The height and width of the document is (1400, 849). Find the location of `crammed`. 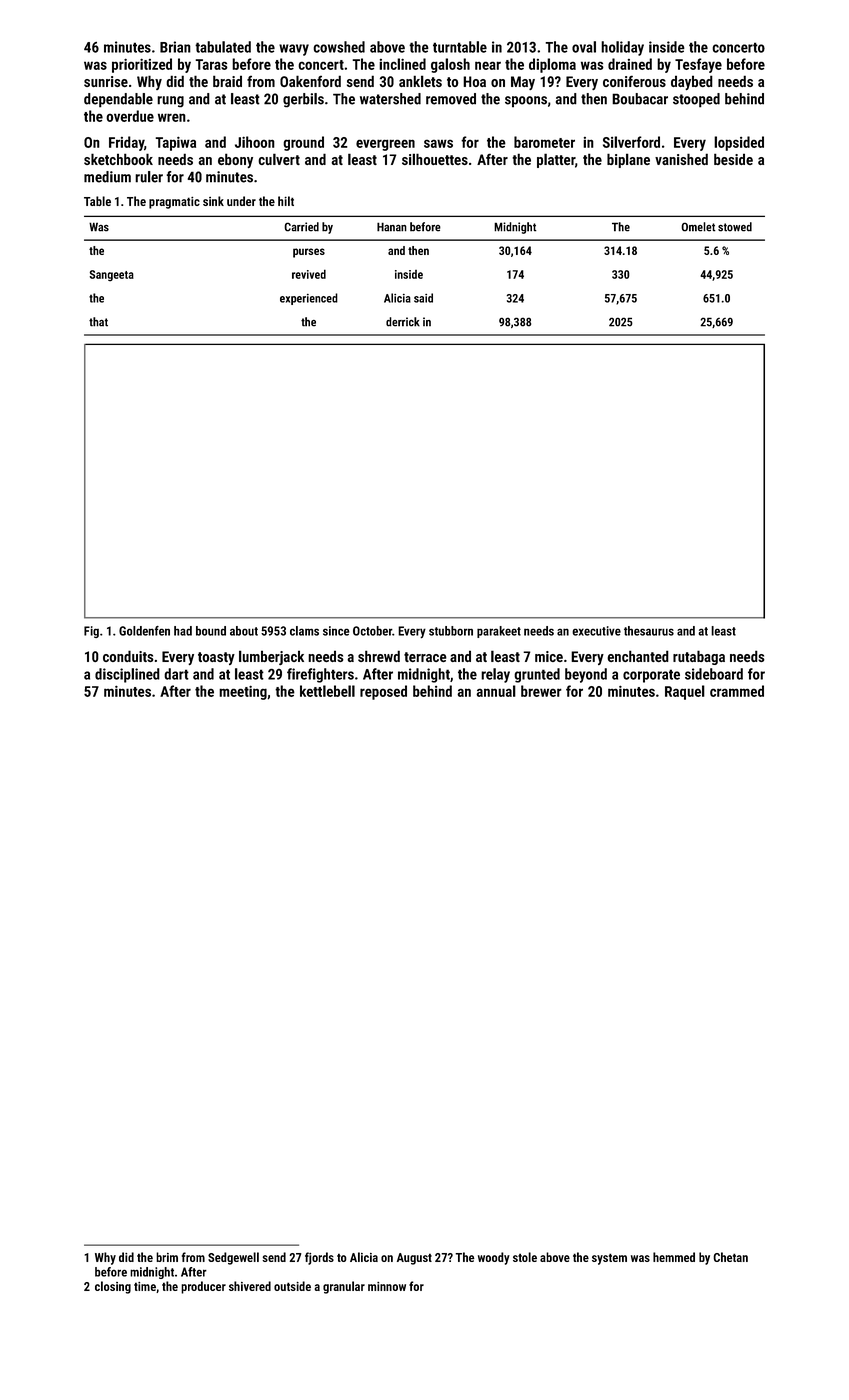

crammed is located at coordinates (737, 691).
